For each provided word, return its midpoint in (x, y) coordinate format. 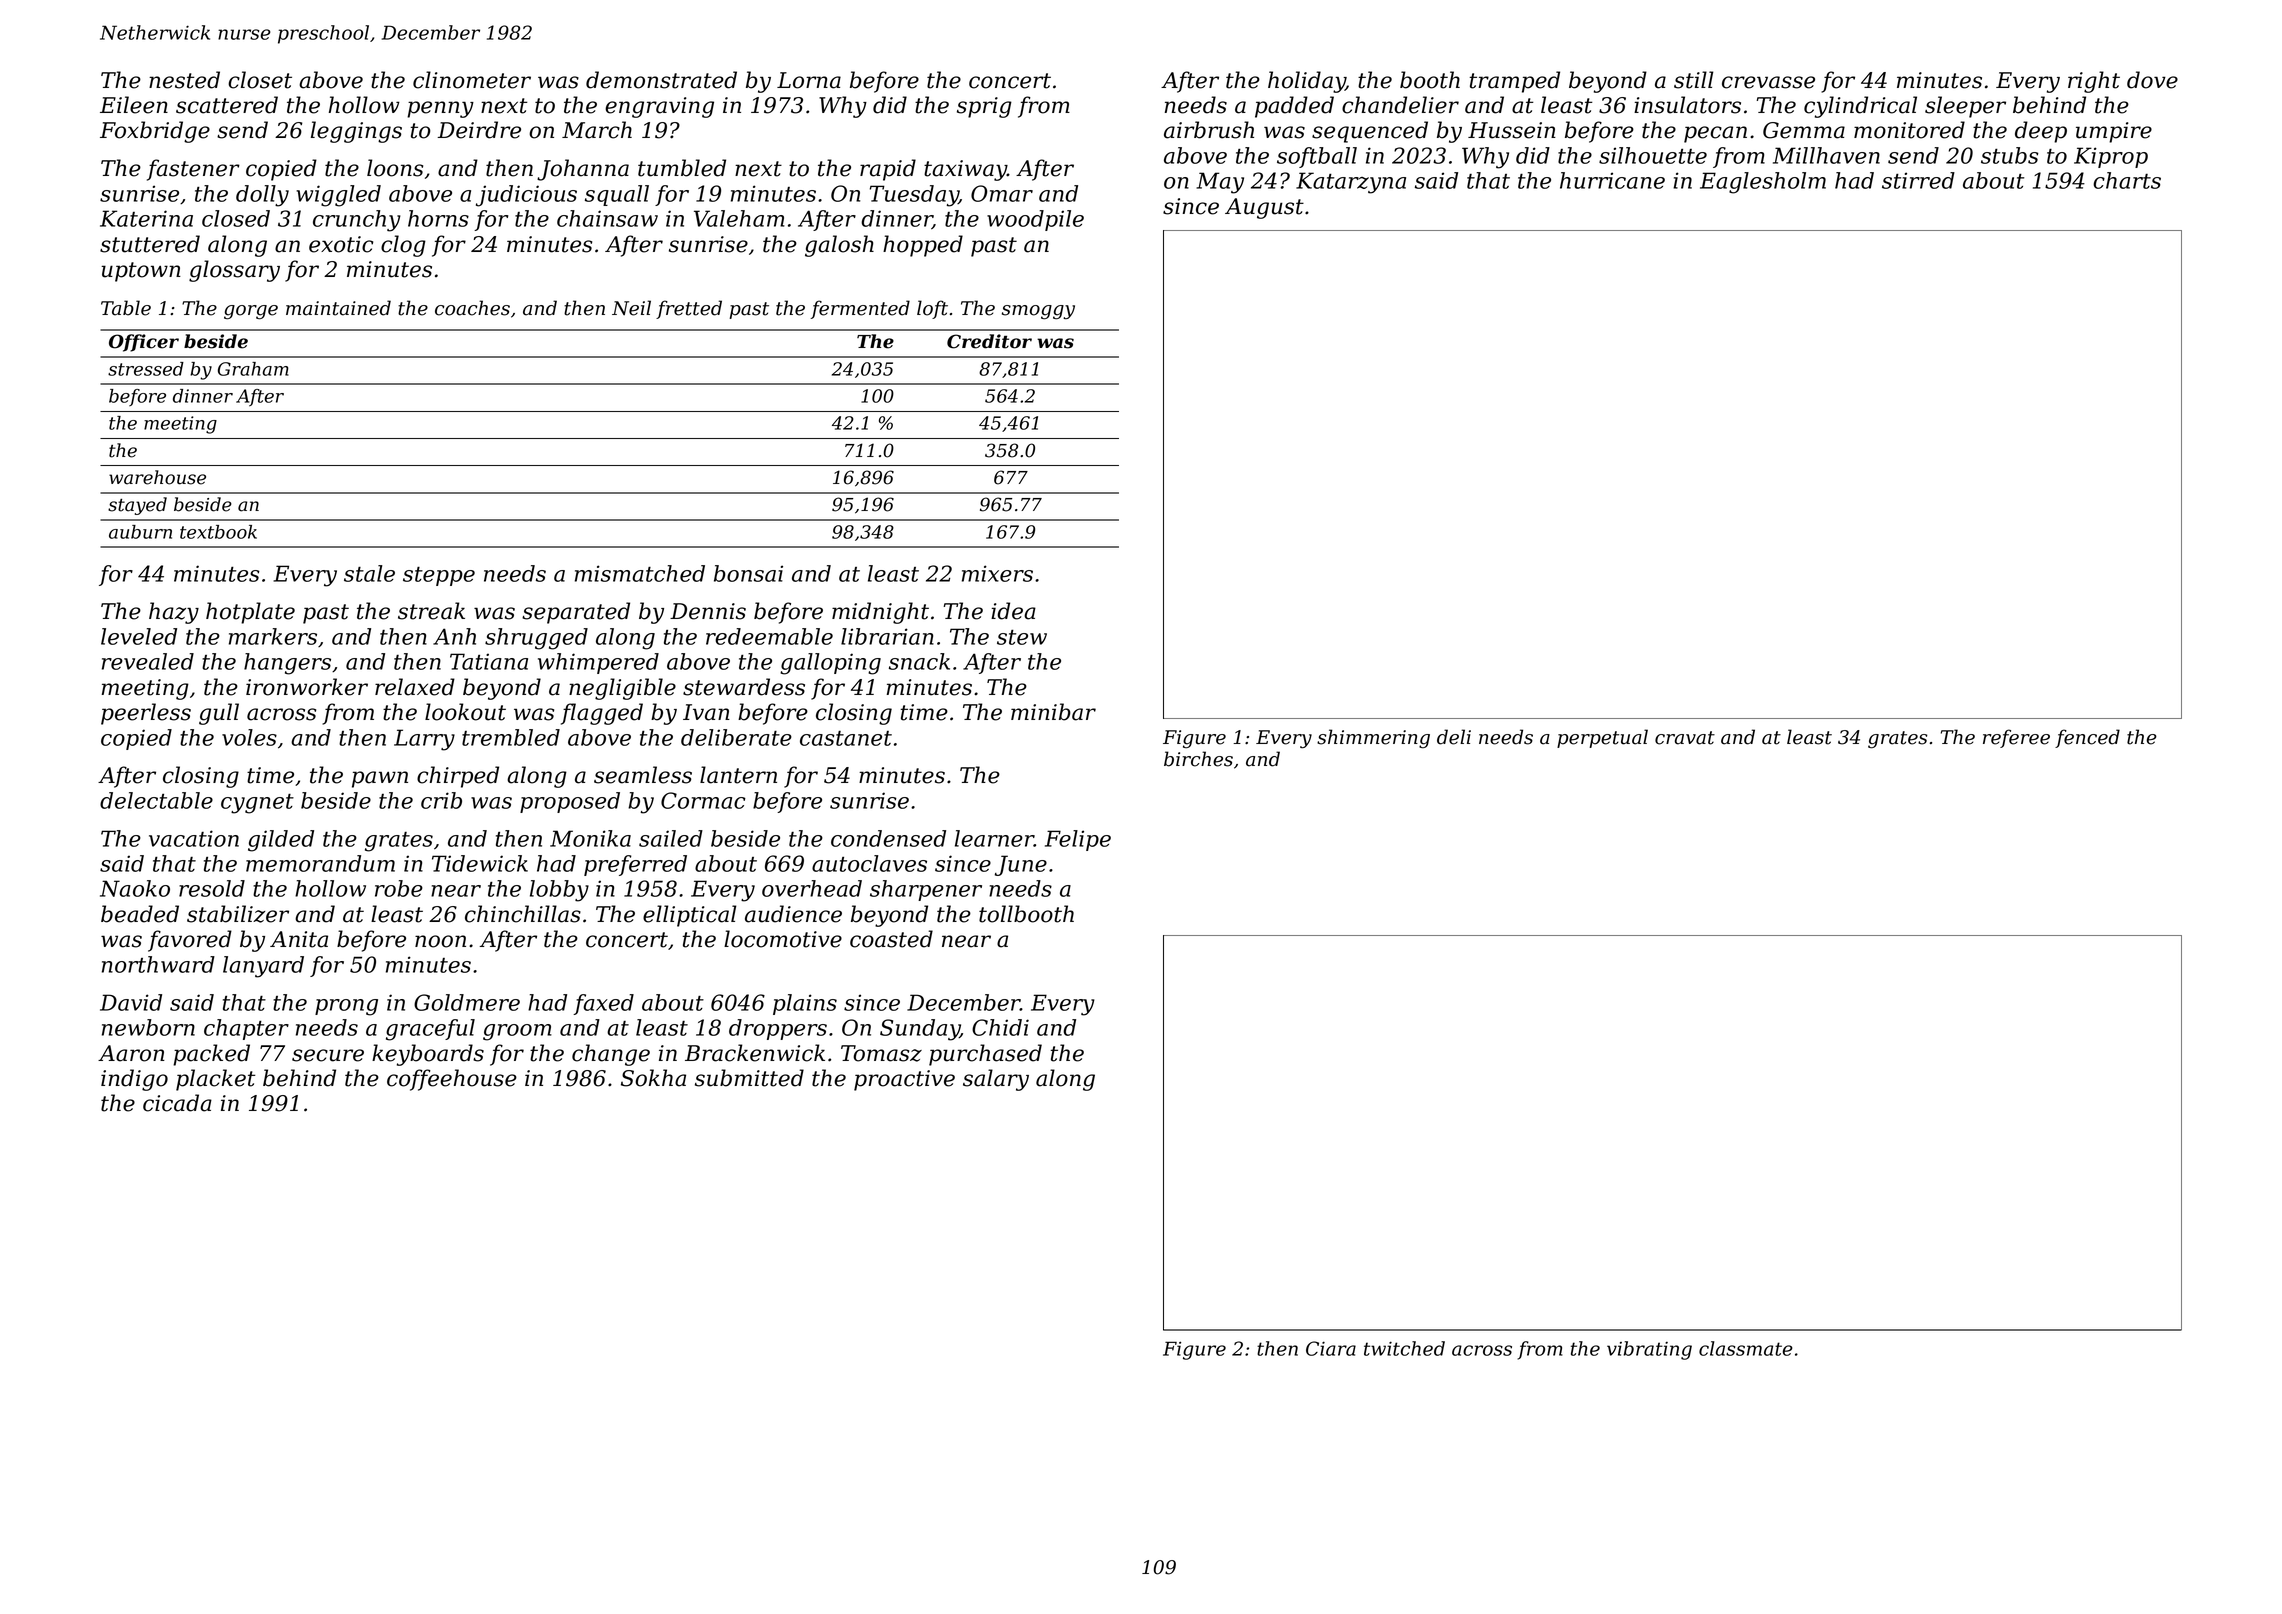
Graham (253, 369)
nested (184, 80)
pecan (1715, 134)
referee (2016, 738)
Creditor (989, 341)
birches (1198, 759)
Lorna (809, 80)
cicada (177, 1103)
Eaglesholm (1763, 183)
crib (441, 800)
